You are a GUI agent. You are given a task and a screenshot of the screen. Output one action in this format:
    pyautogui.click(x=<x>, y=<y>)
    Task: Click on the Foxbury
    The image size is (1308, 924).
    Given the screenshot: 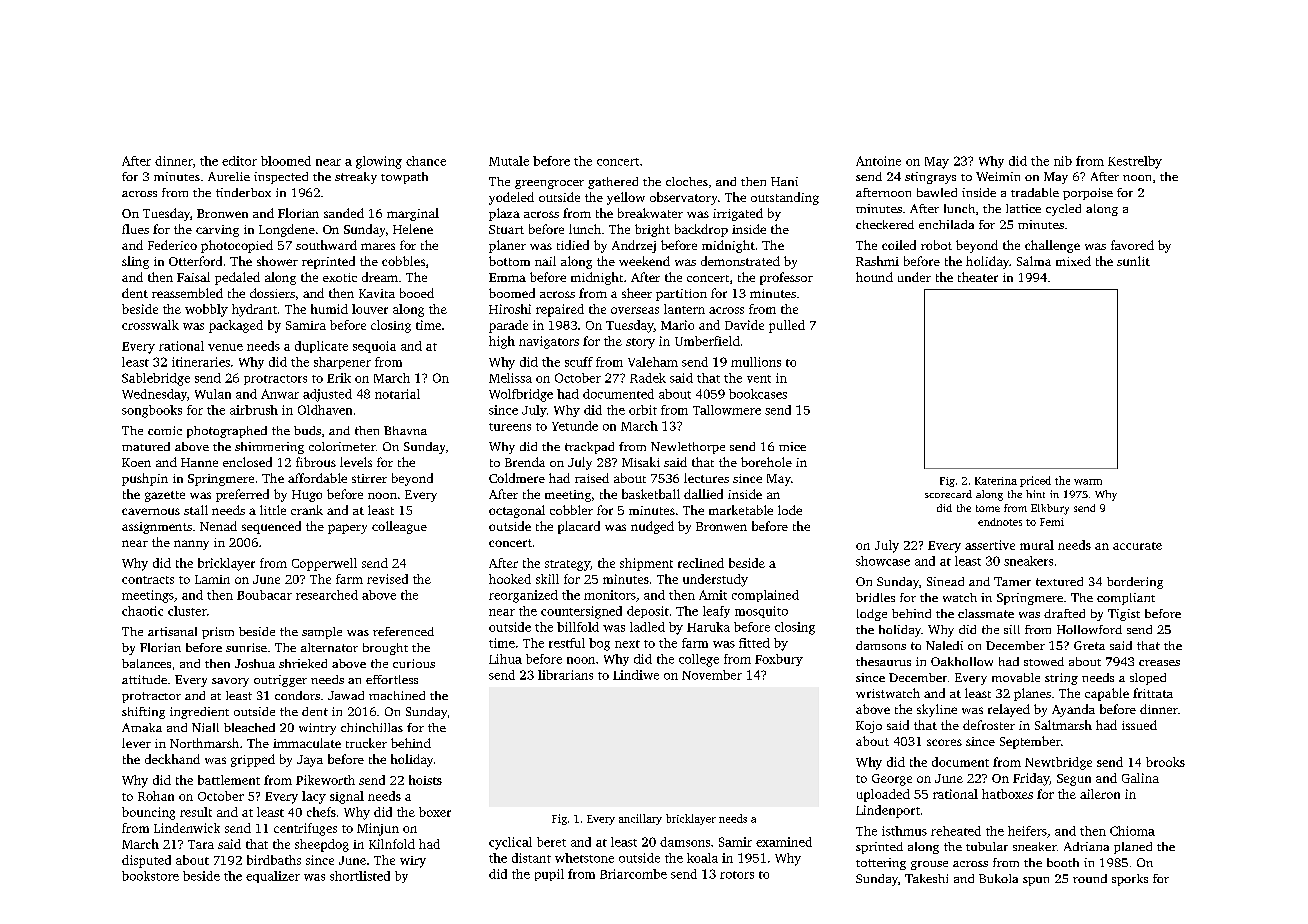 What is the action you would take?
    pyautogui.click(x=779, y=660)
